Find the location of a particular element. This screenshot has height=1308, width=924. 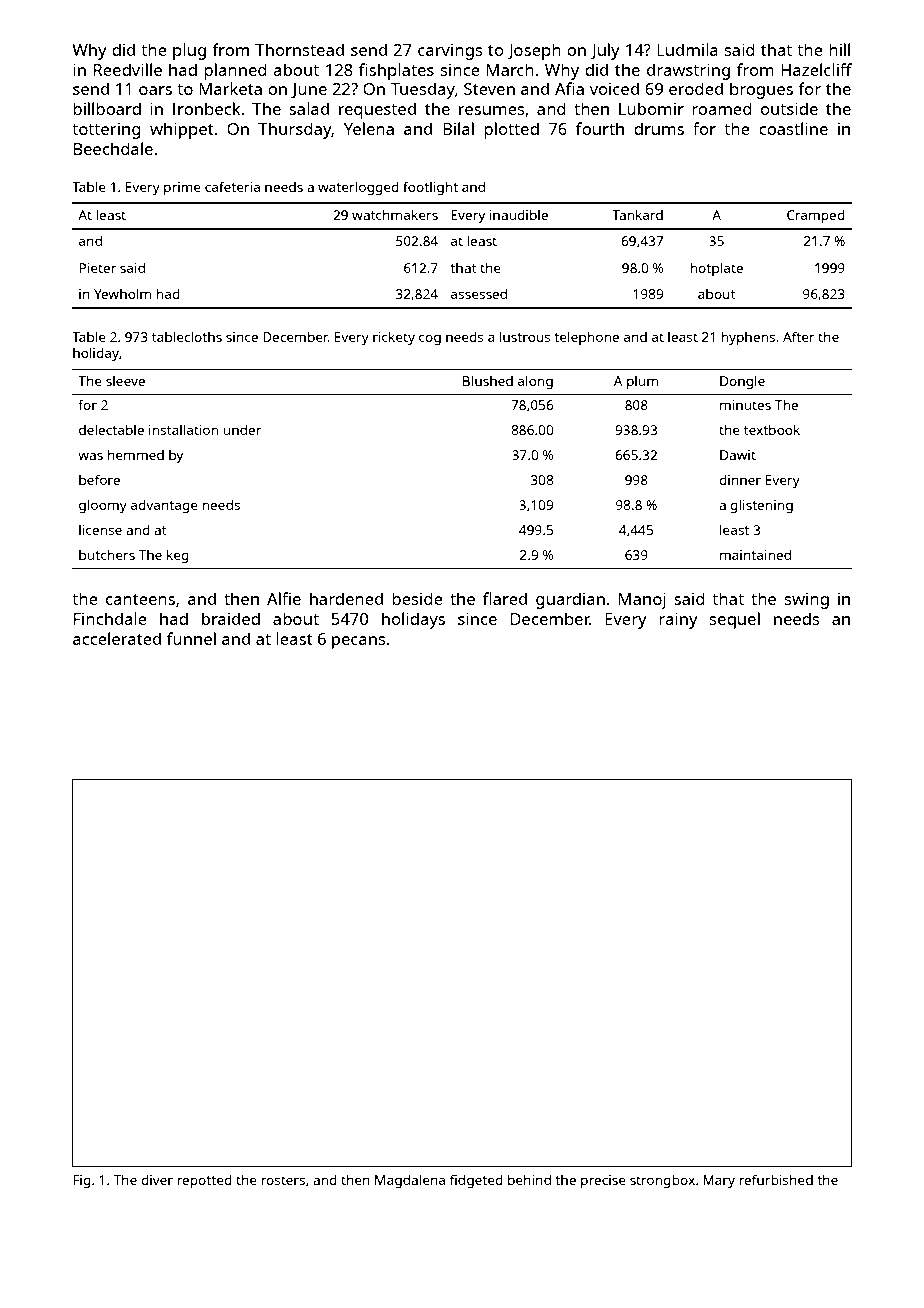

fidgeted is located at coordinates (476, 1181).
